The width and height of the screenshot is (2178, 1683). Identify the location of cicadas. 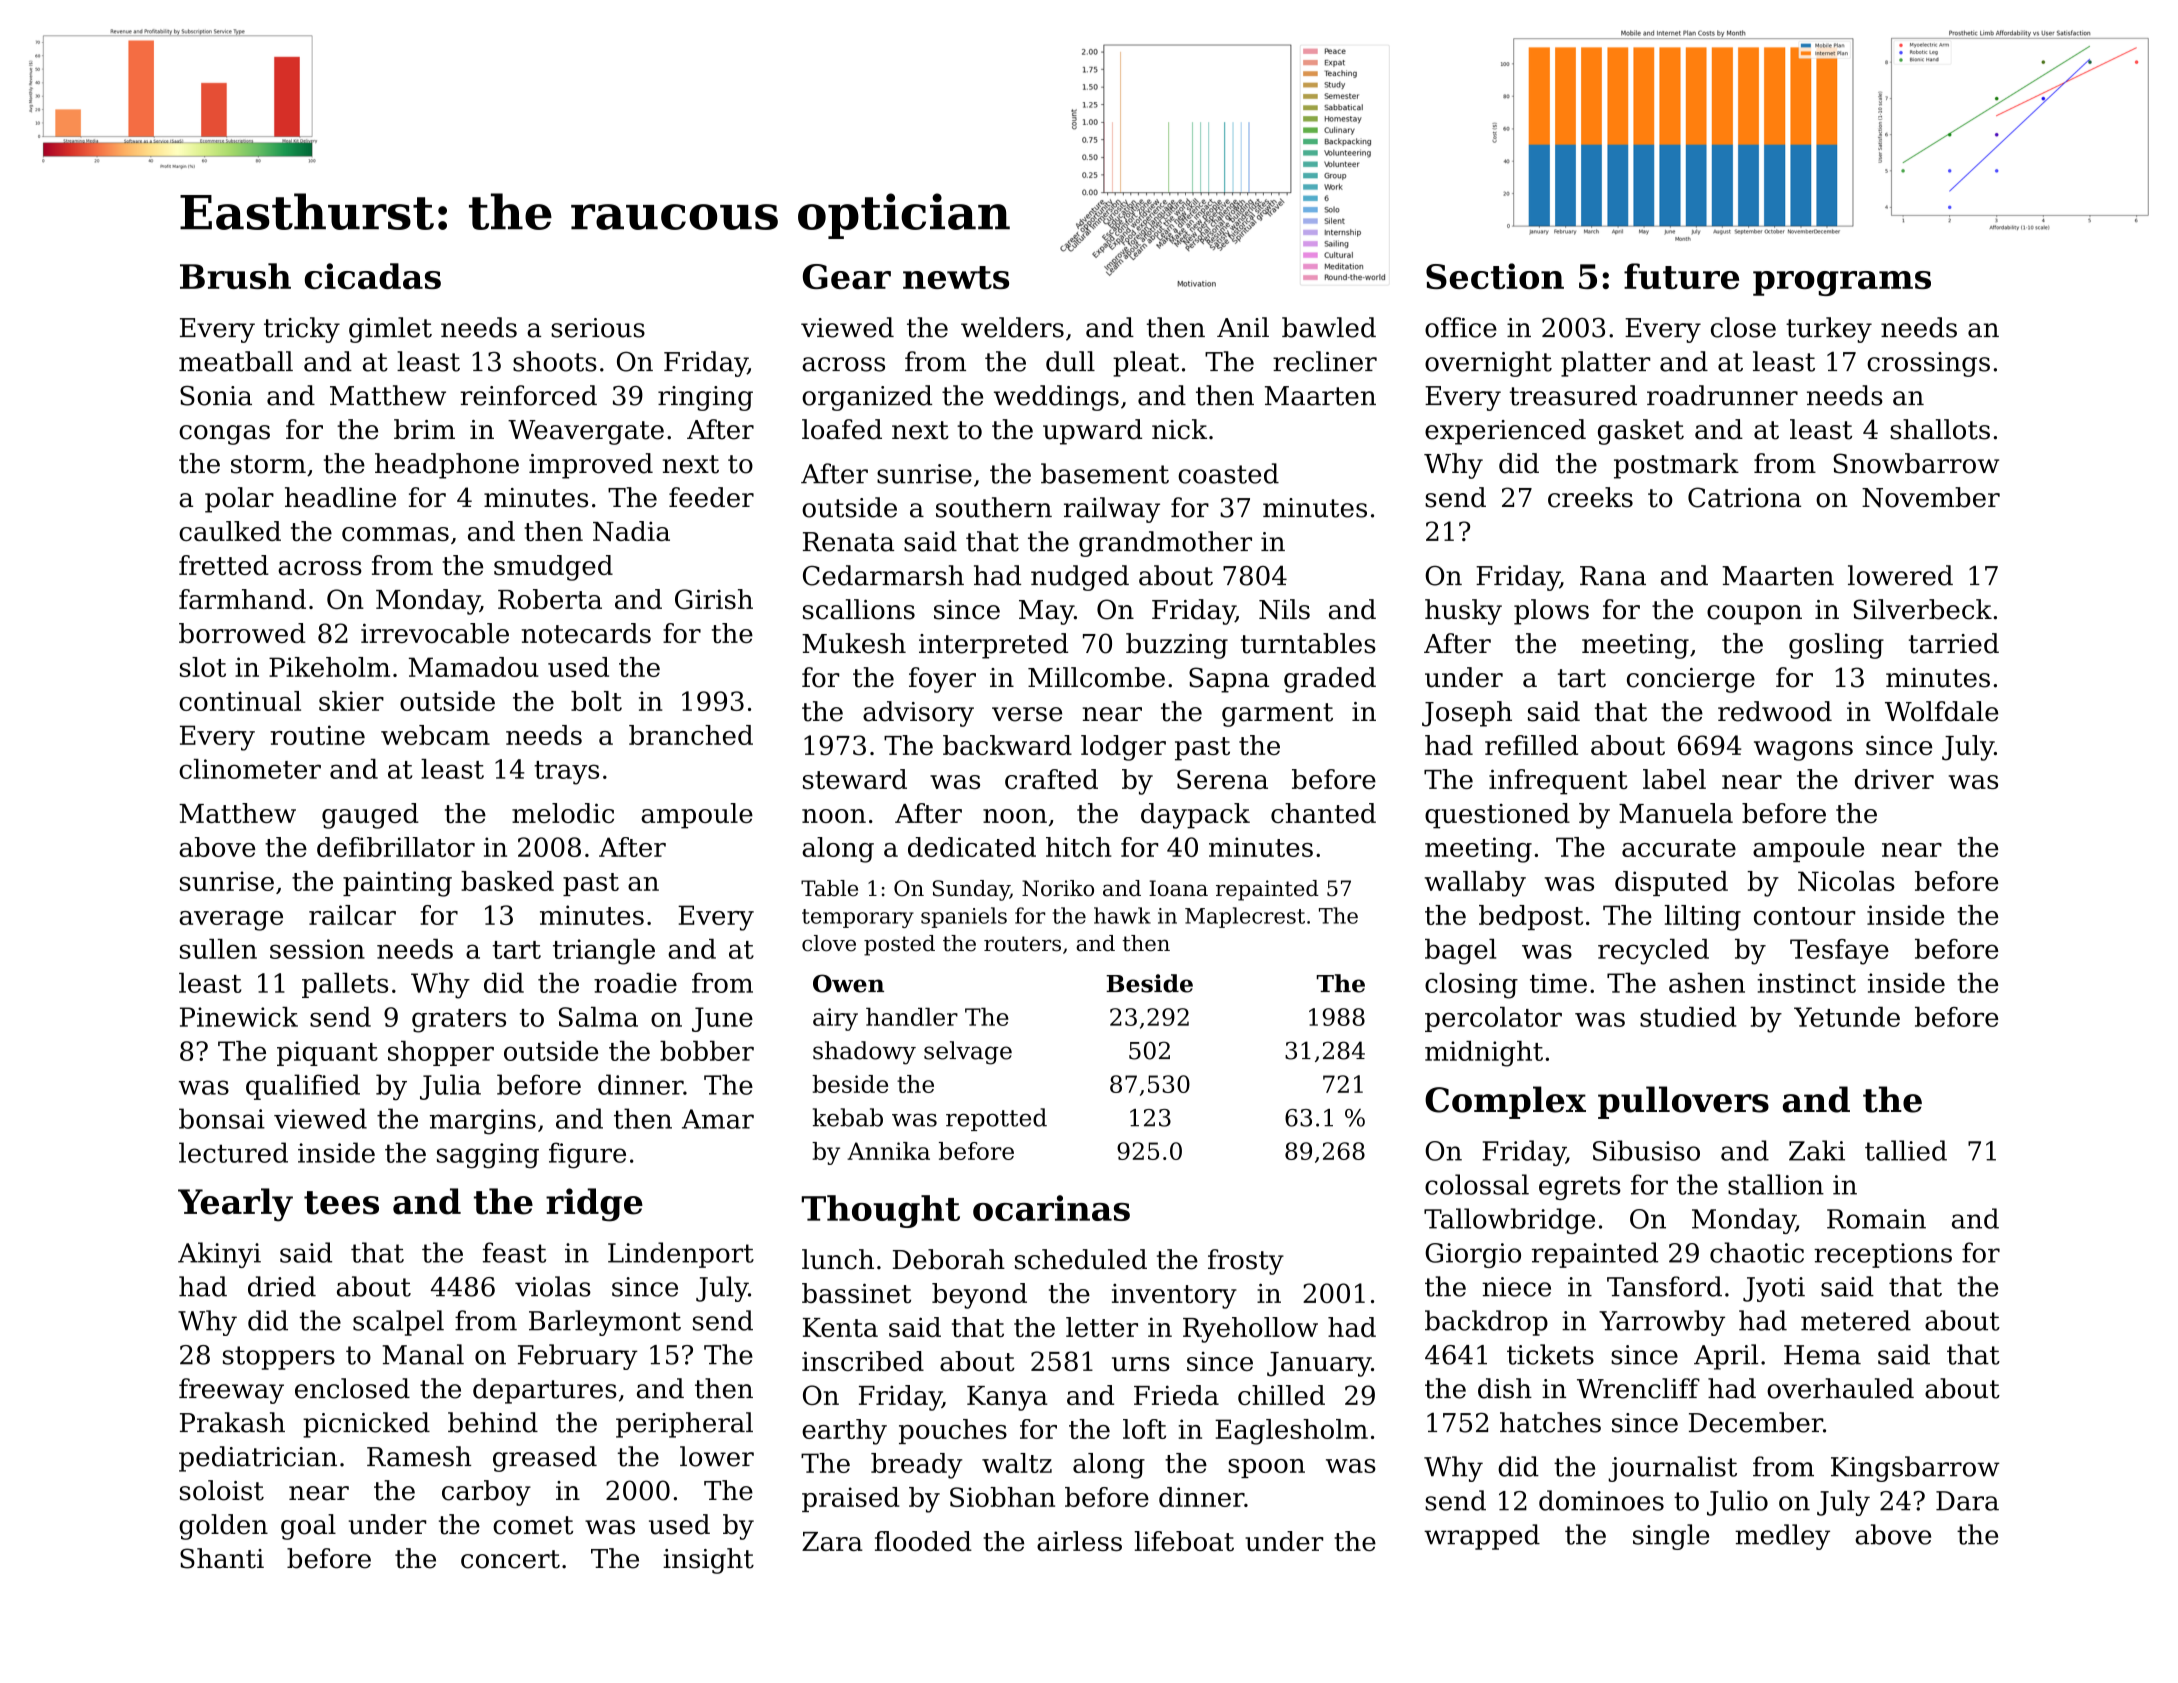
(373, 276).
